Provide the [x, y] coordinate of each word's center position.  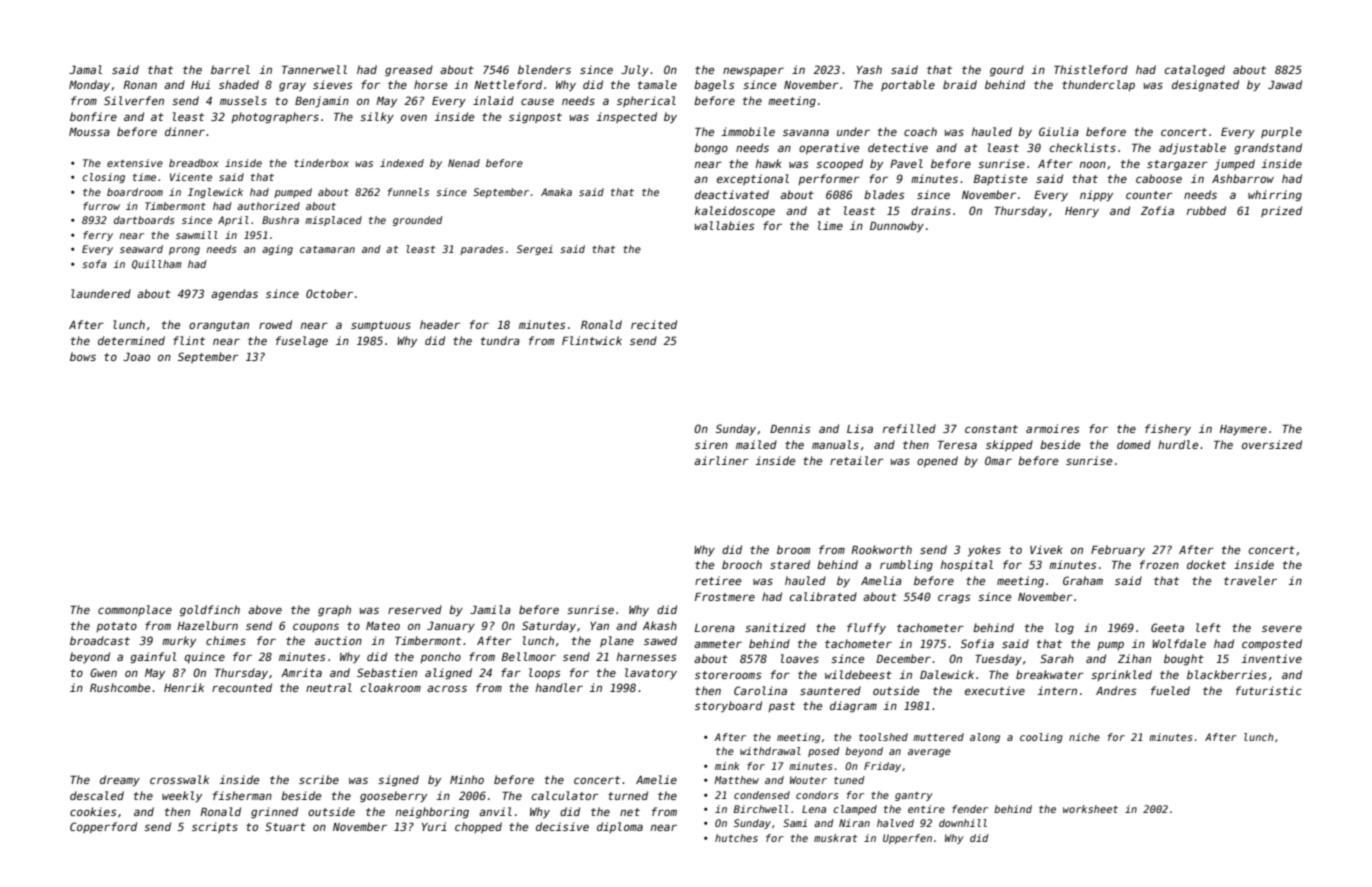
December [903, 658]
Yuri [434, 826]
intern [1057, 690]
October [329, 293]
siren [711, 444]
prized [1281, 211]
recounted [242, 687]
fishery [1168, 429]
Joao [136, 357]
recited [654, 324]
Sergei [535, 250]
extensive [135, 163]
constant [991, 429]
